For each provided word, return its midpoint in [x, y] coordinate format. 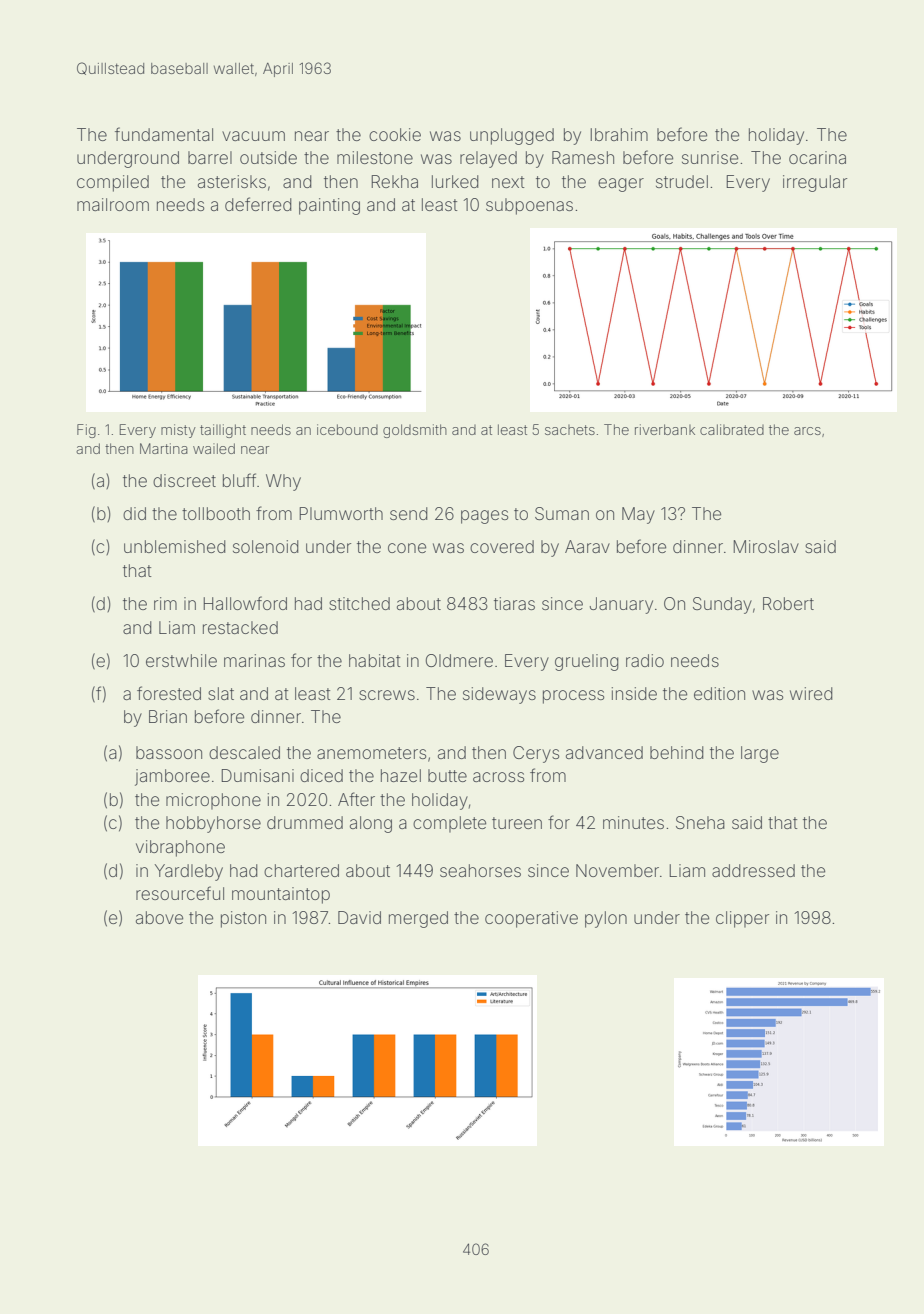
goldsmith [415, 431]
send [409, 513]
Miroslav [766, 546]
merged [418, 919]
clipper [742, 919]
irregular [815, 183]
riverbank [665, 429]
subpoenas [529, 206]
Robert [788, 603]
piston [243, 919]
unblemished [175, 546]
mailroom [113, 204]
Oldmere [459, 660]
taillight [223, 431]
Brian [168, 716]
